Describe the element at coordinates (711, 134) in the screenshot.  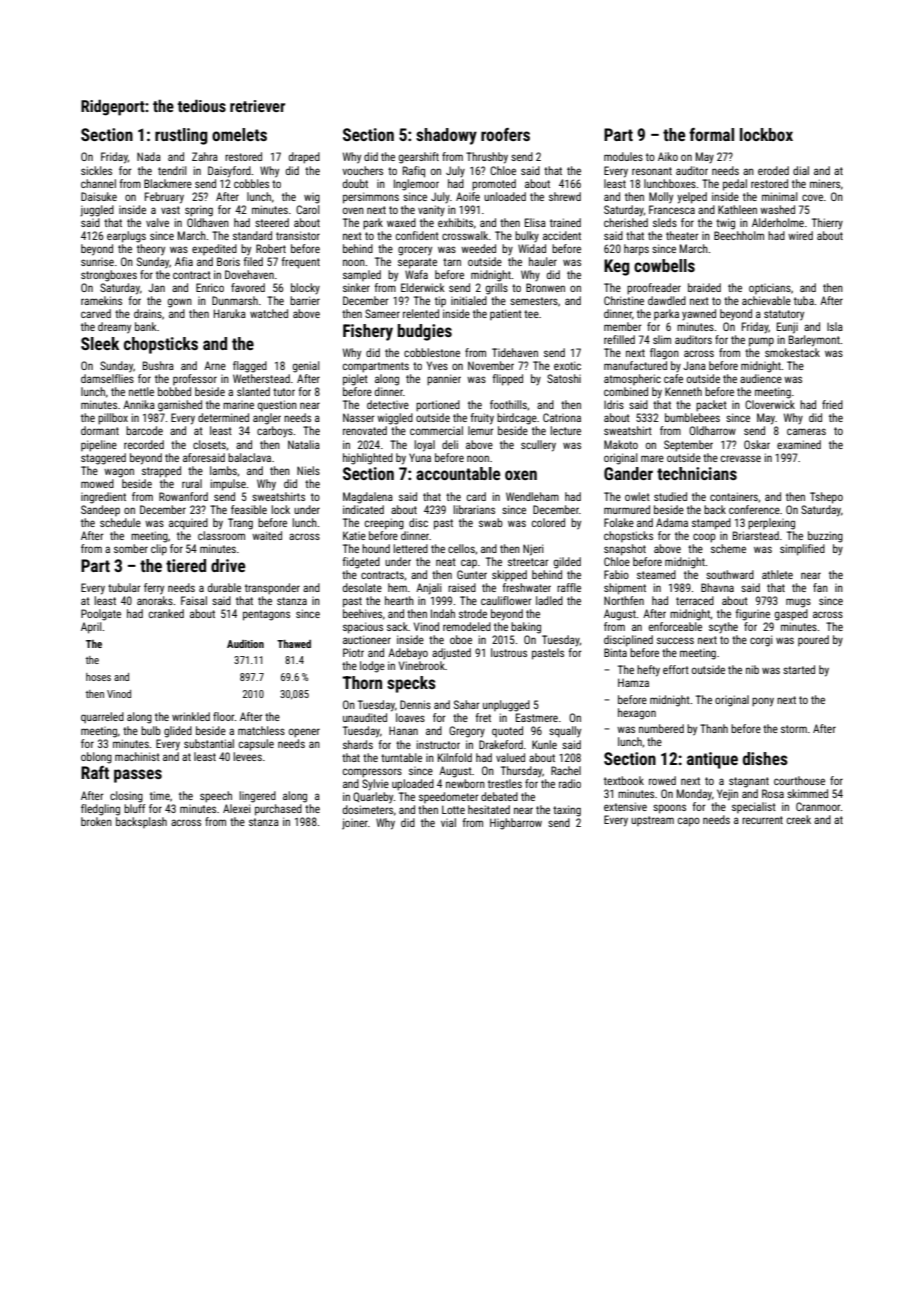
I see `formal` at that location.
